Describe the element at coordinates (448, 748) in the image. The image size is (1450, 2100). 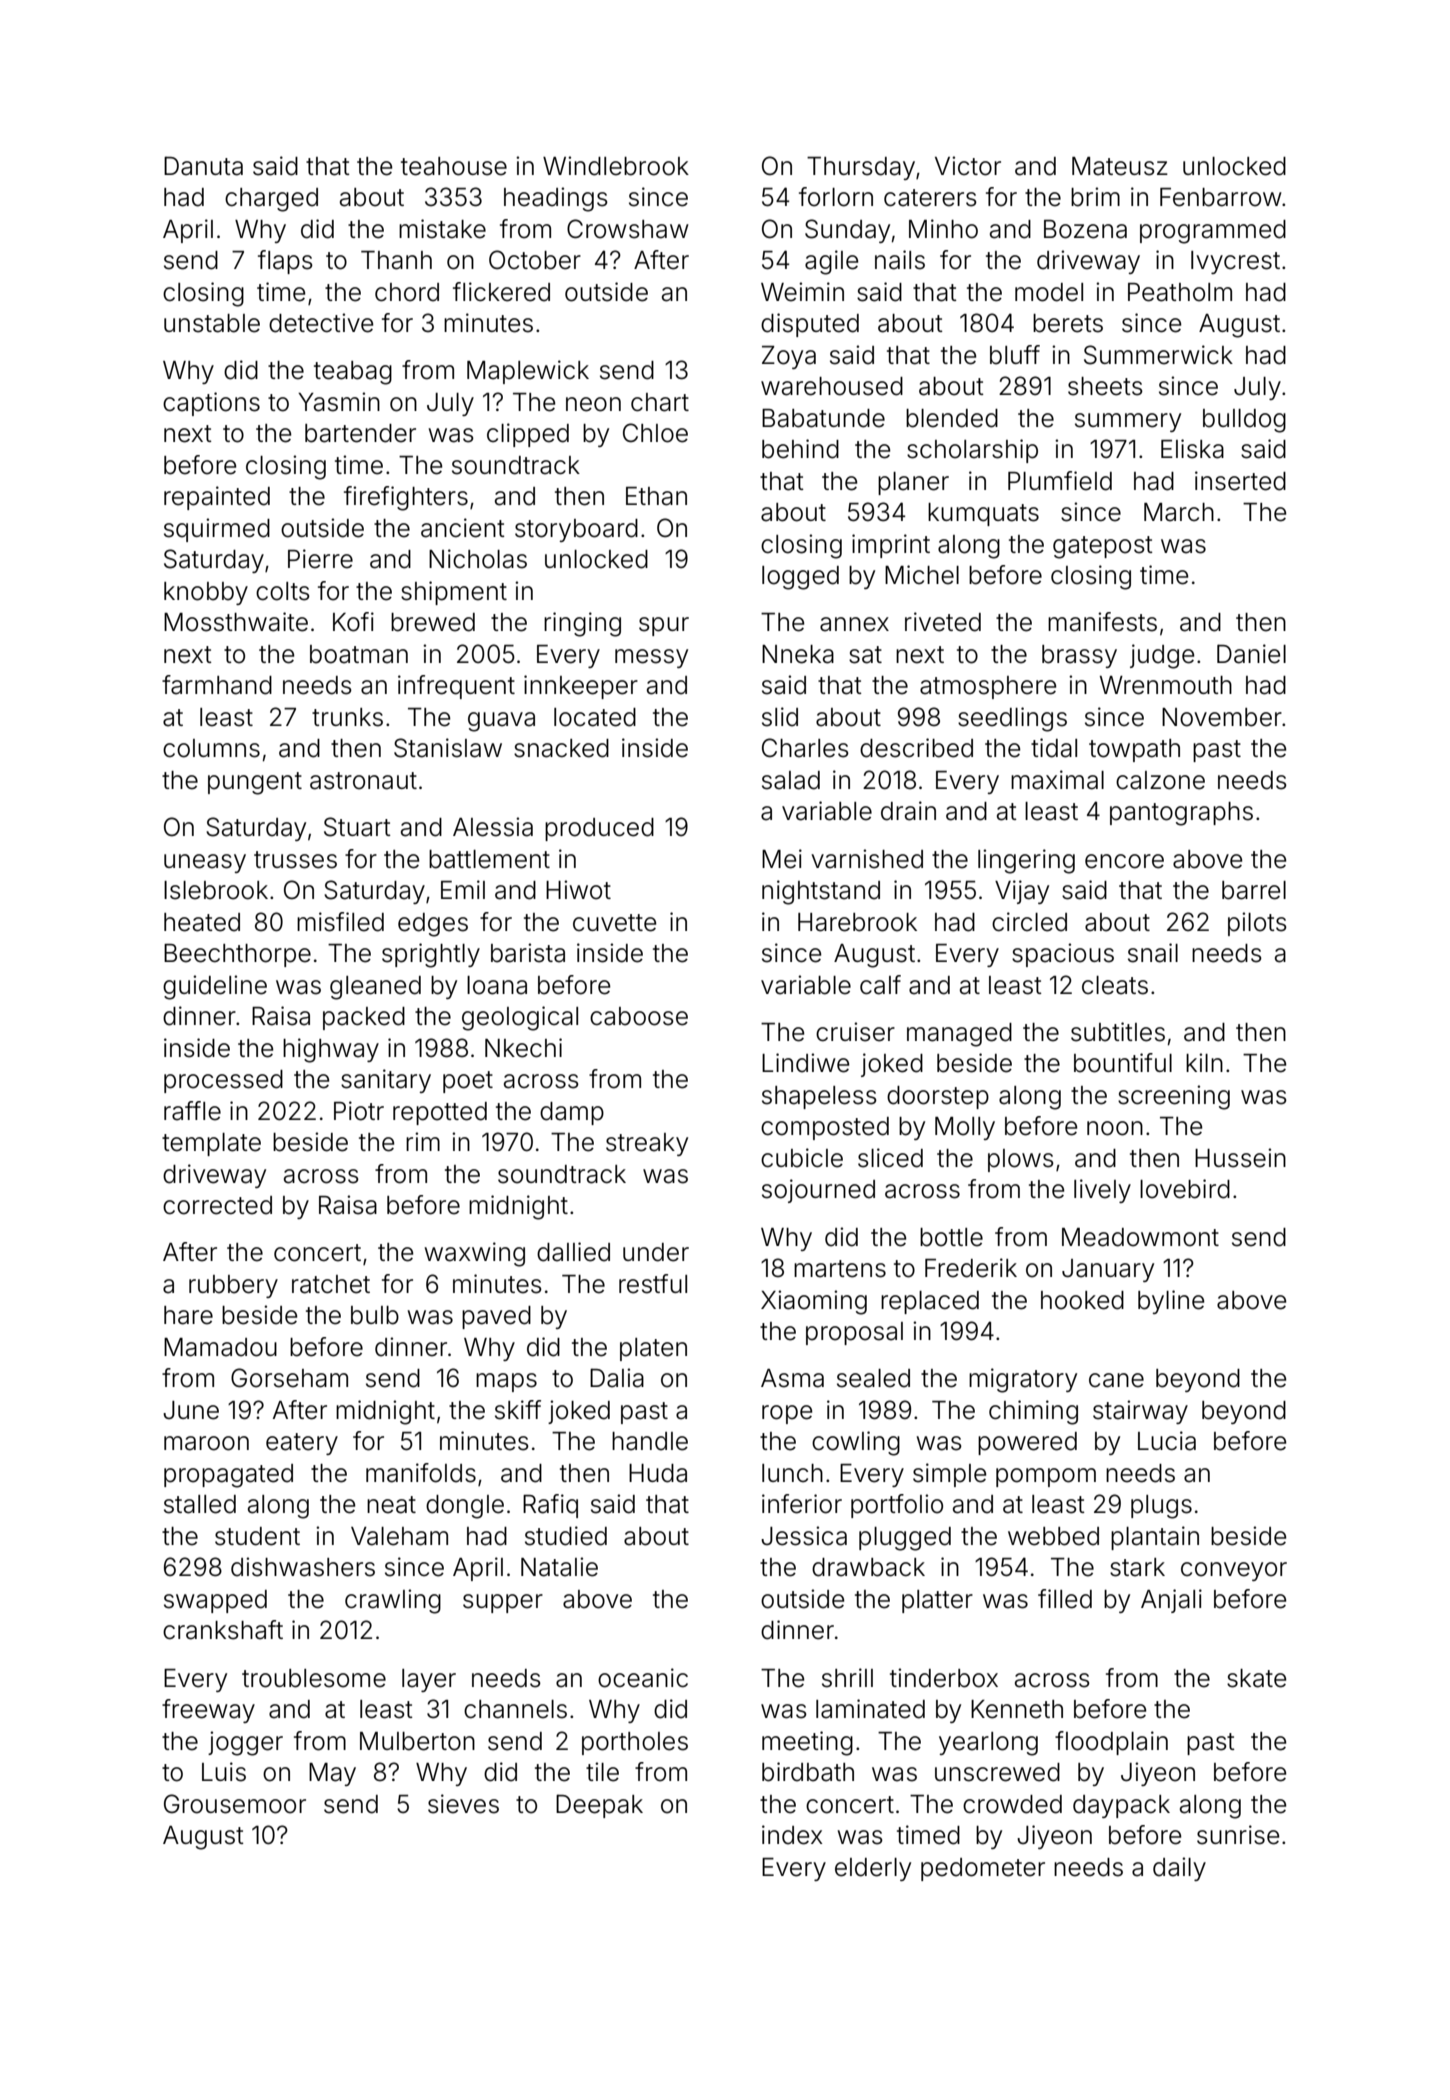
I see `Stanislaw` at that location.
